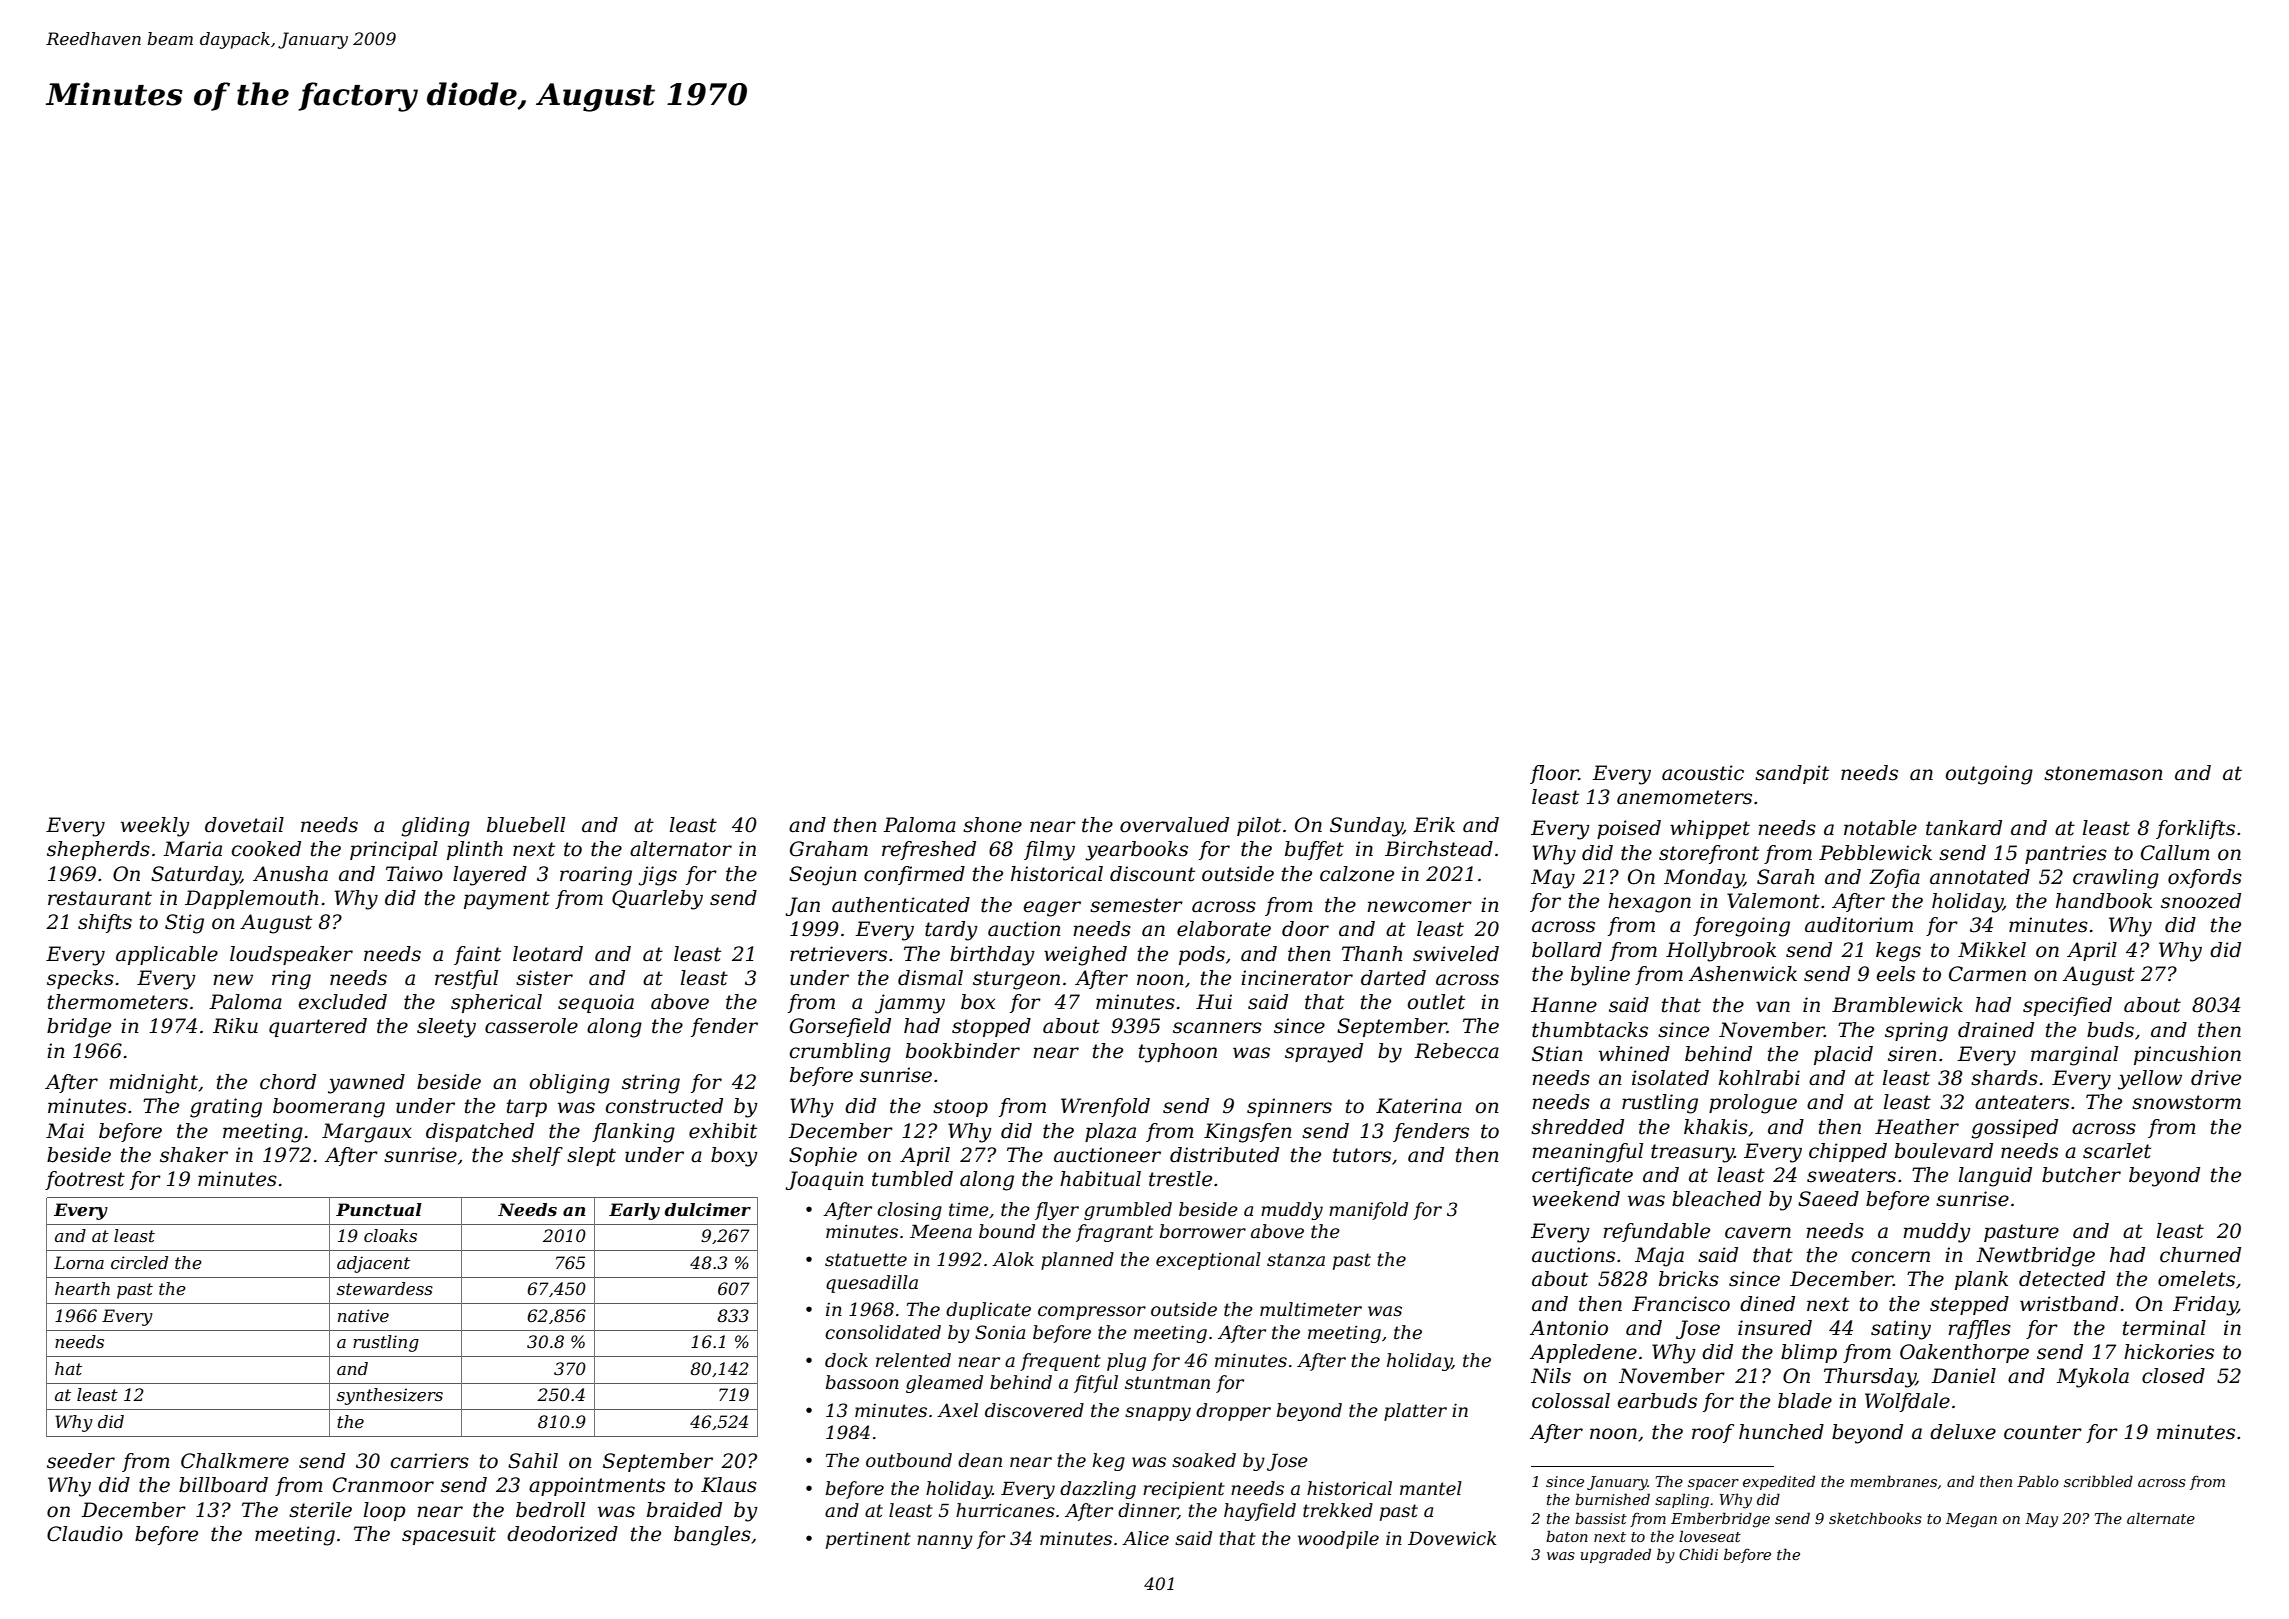 This screenshot has width=2289, height=1619. Describe the element at coordinates (526, 825) in the screenshot. I see `bluebell` at that location.
